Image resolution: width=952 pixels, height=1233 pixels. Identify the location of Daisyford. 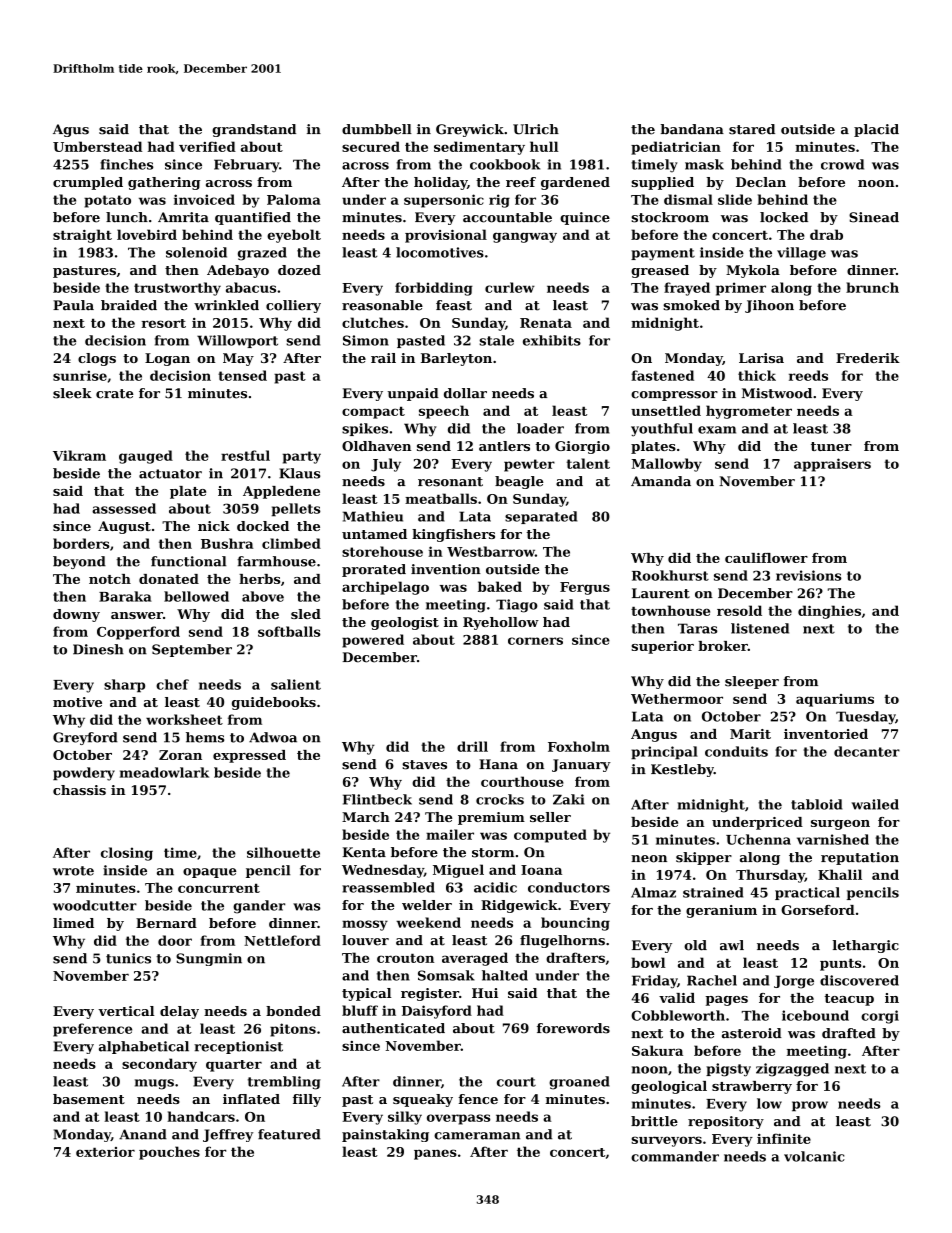
(437, 1012).
